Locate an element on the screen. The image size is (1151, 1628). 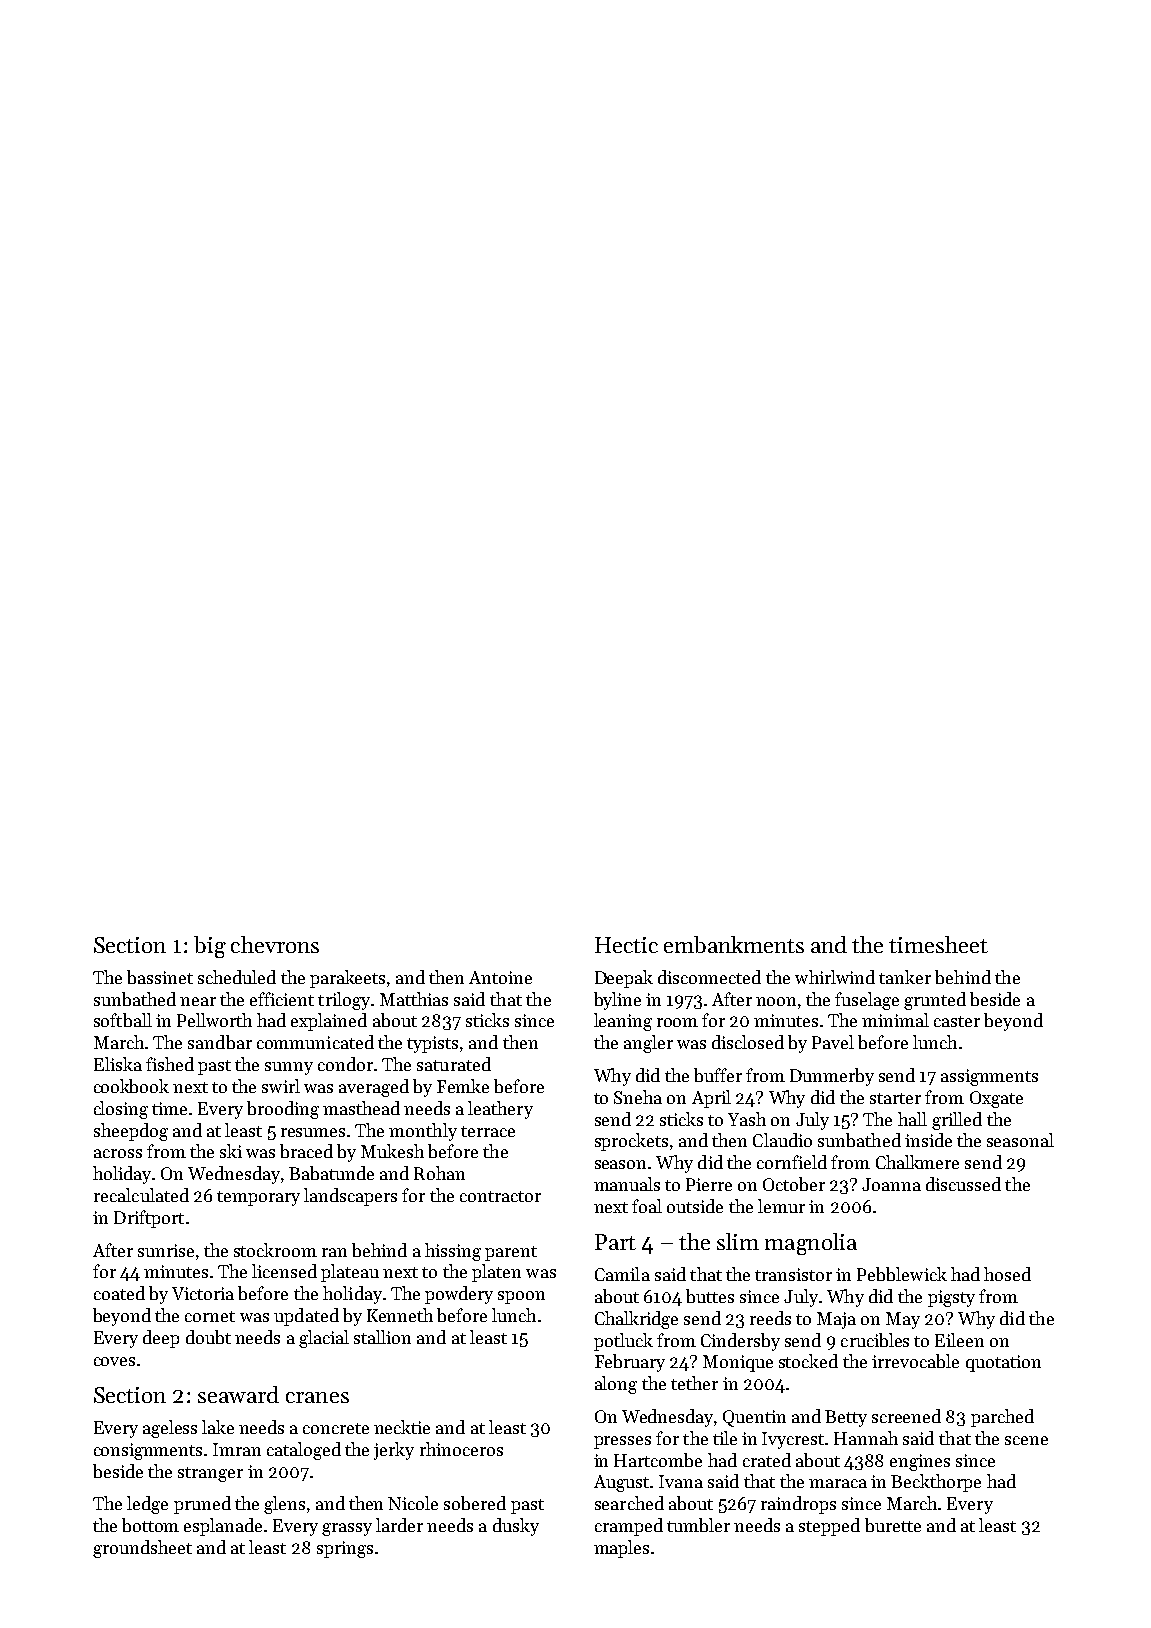
byline is located at coordinates (617, 1001).
